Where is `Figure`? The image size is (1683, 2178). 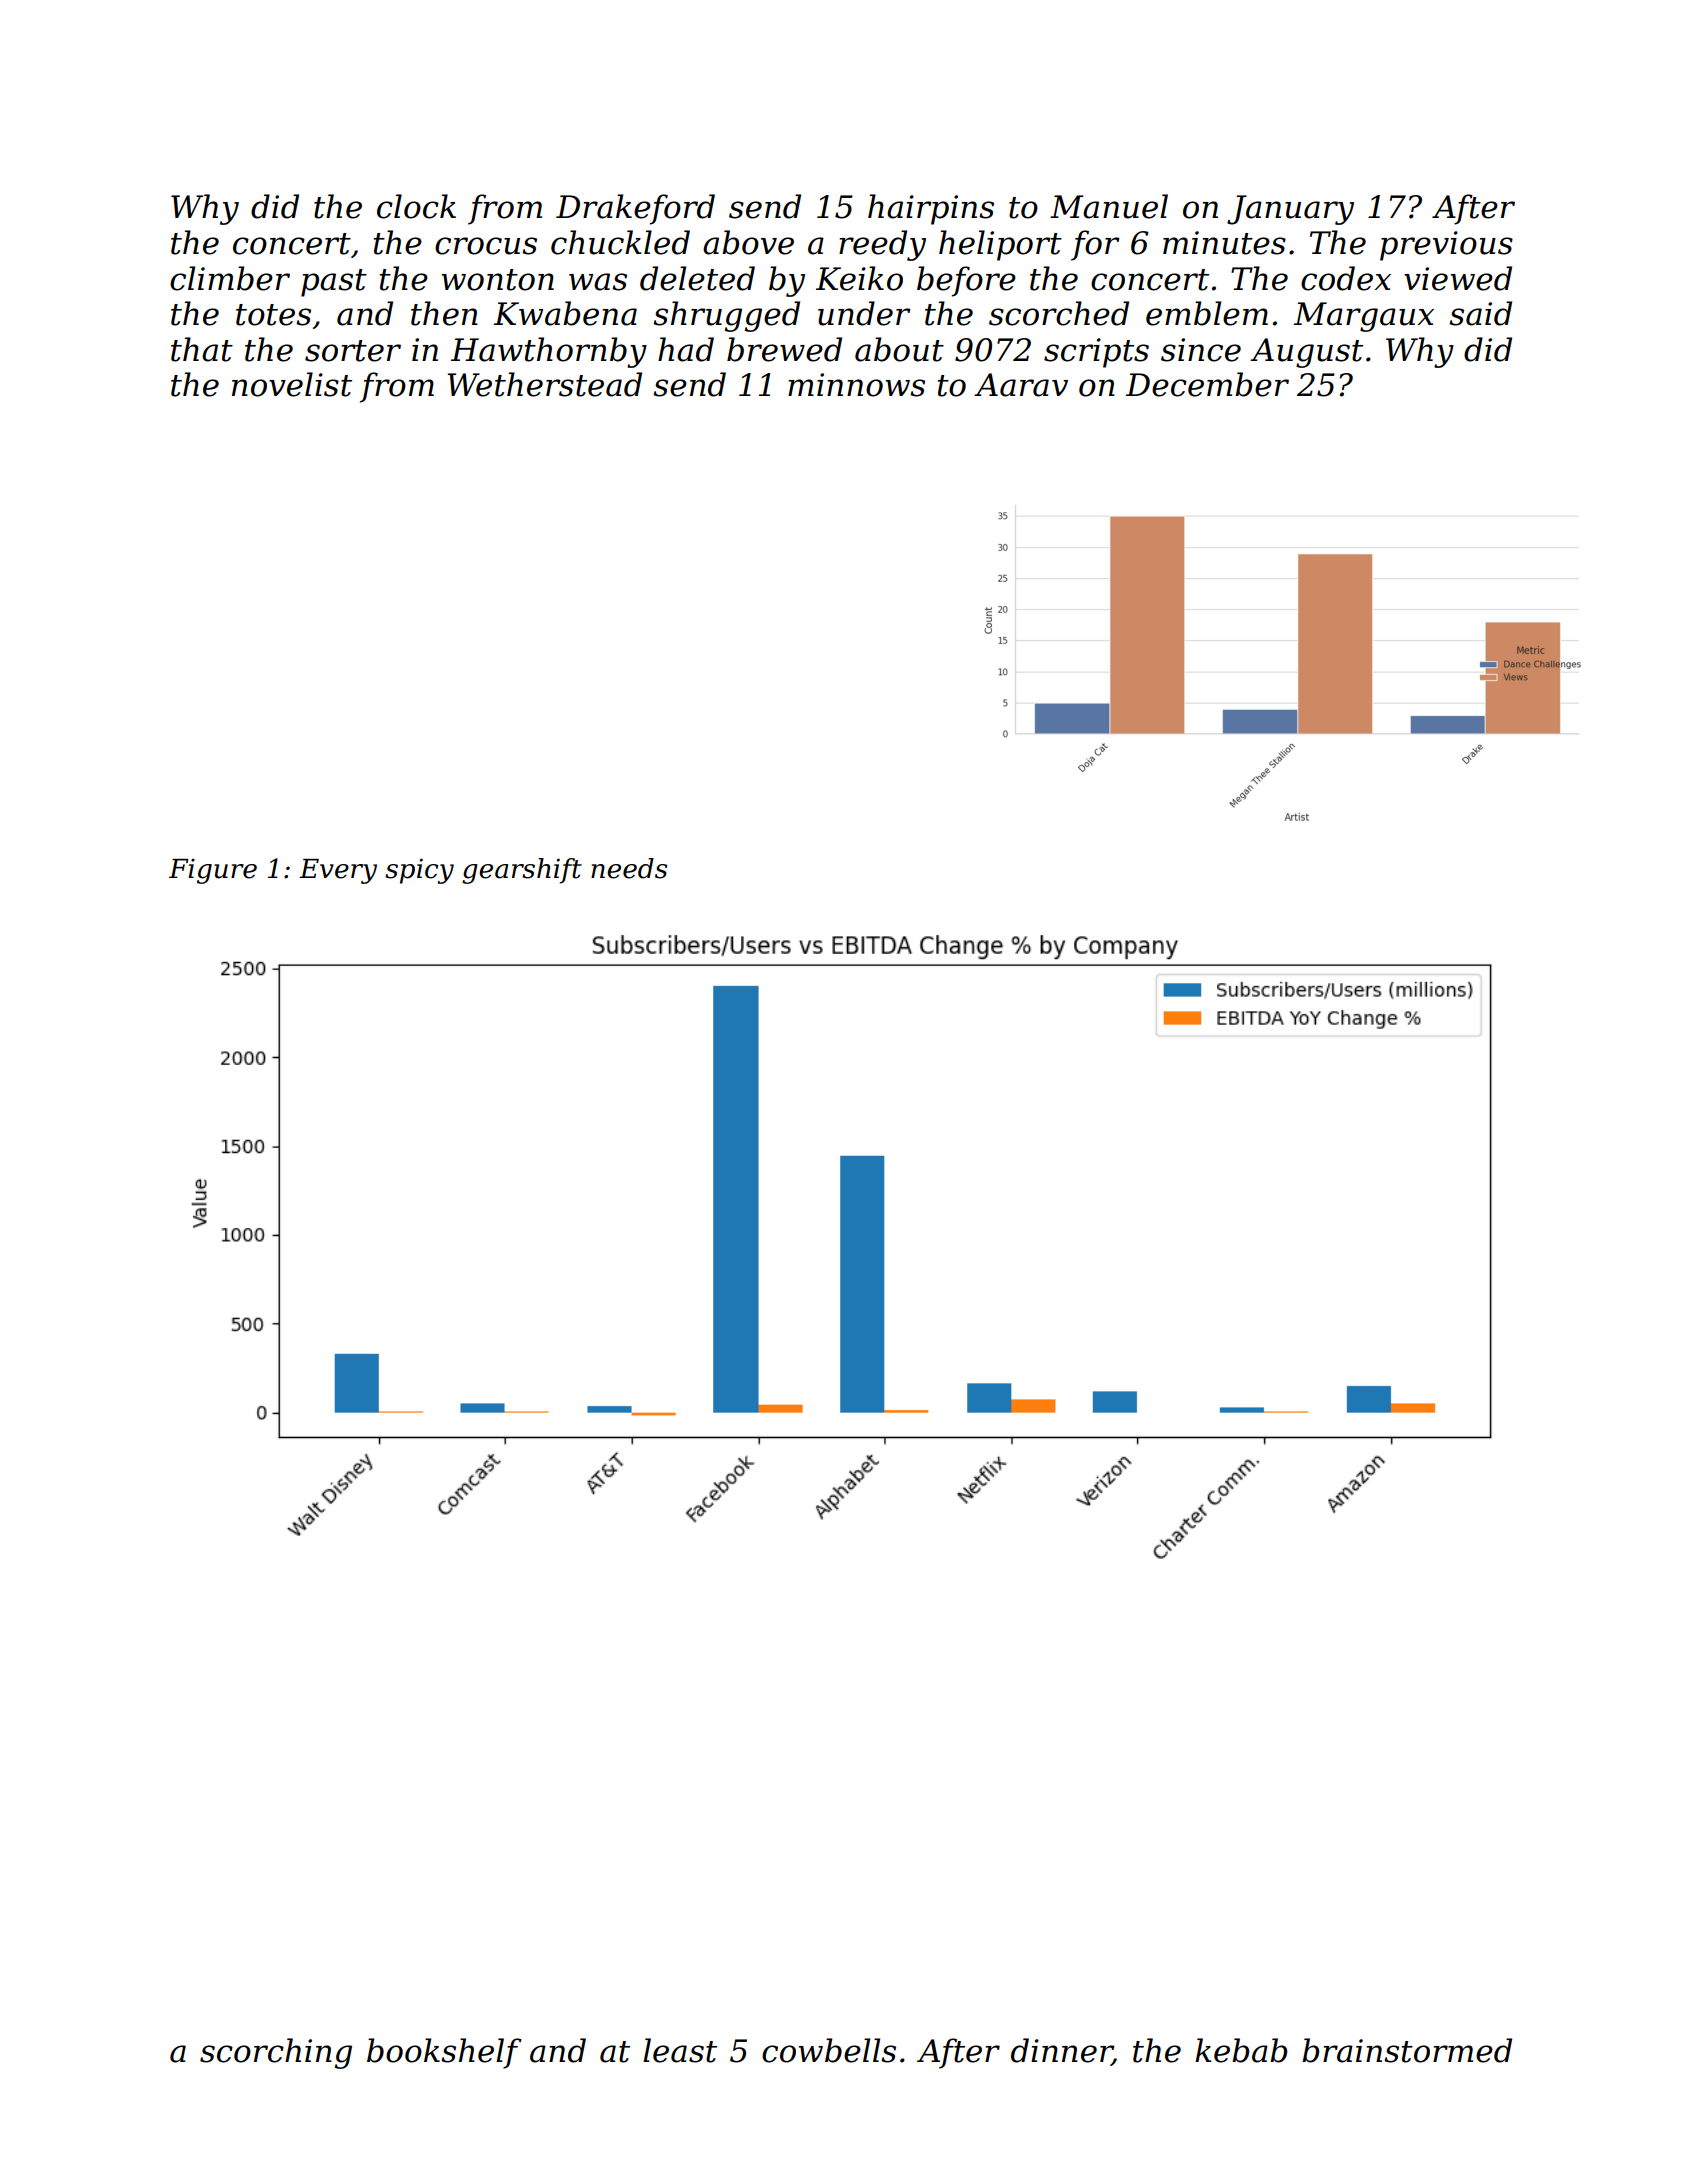
Figure is located at coordinates (213, 871).
